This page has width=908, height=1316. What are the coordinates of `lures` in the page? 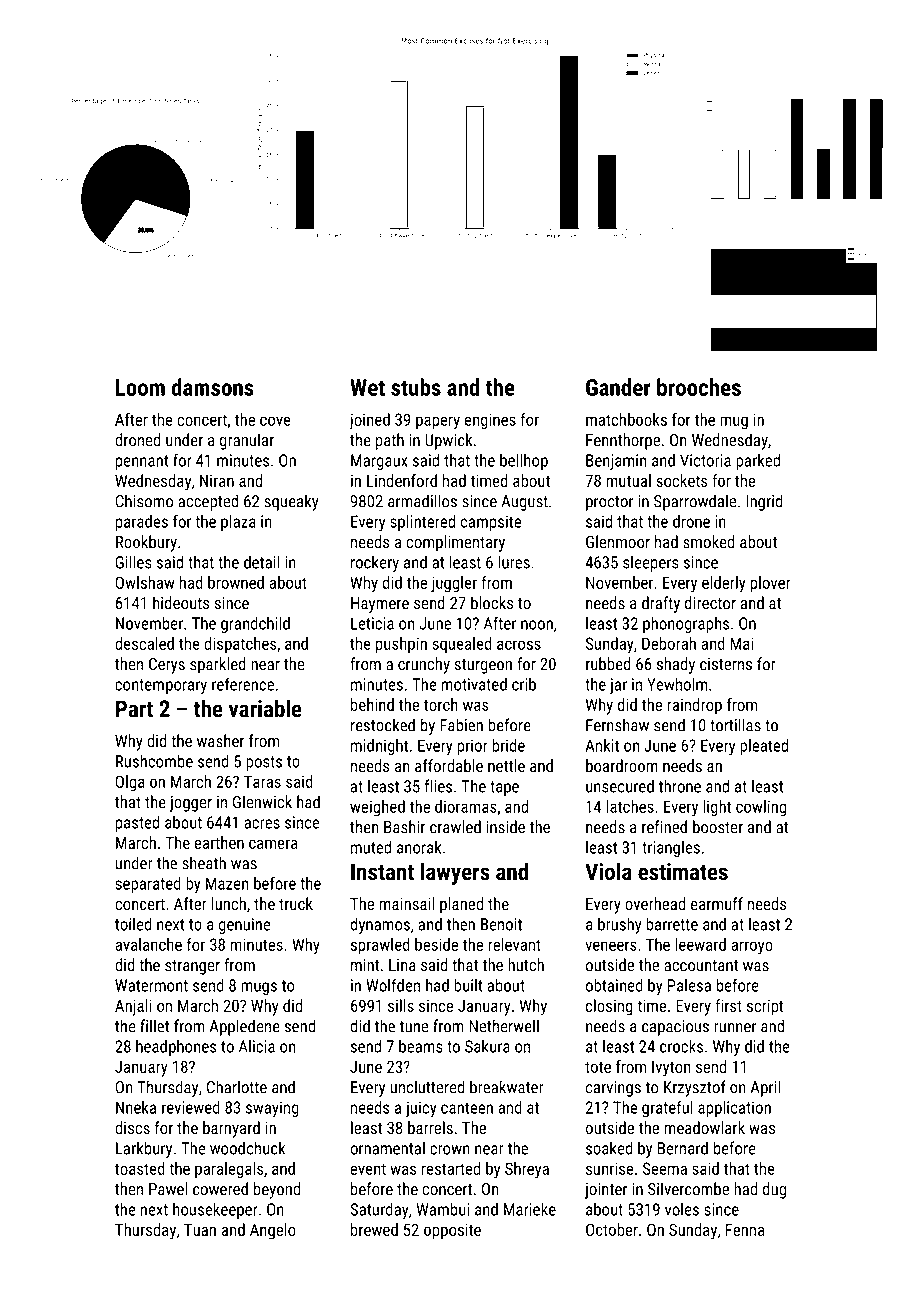 It's located at (514, 562).
